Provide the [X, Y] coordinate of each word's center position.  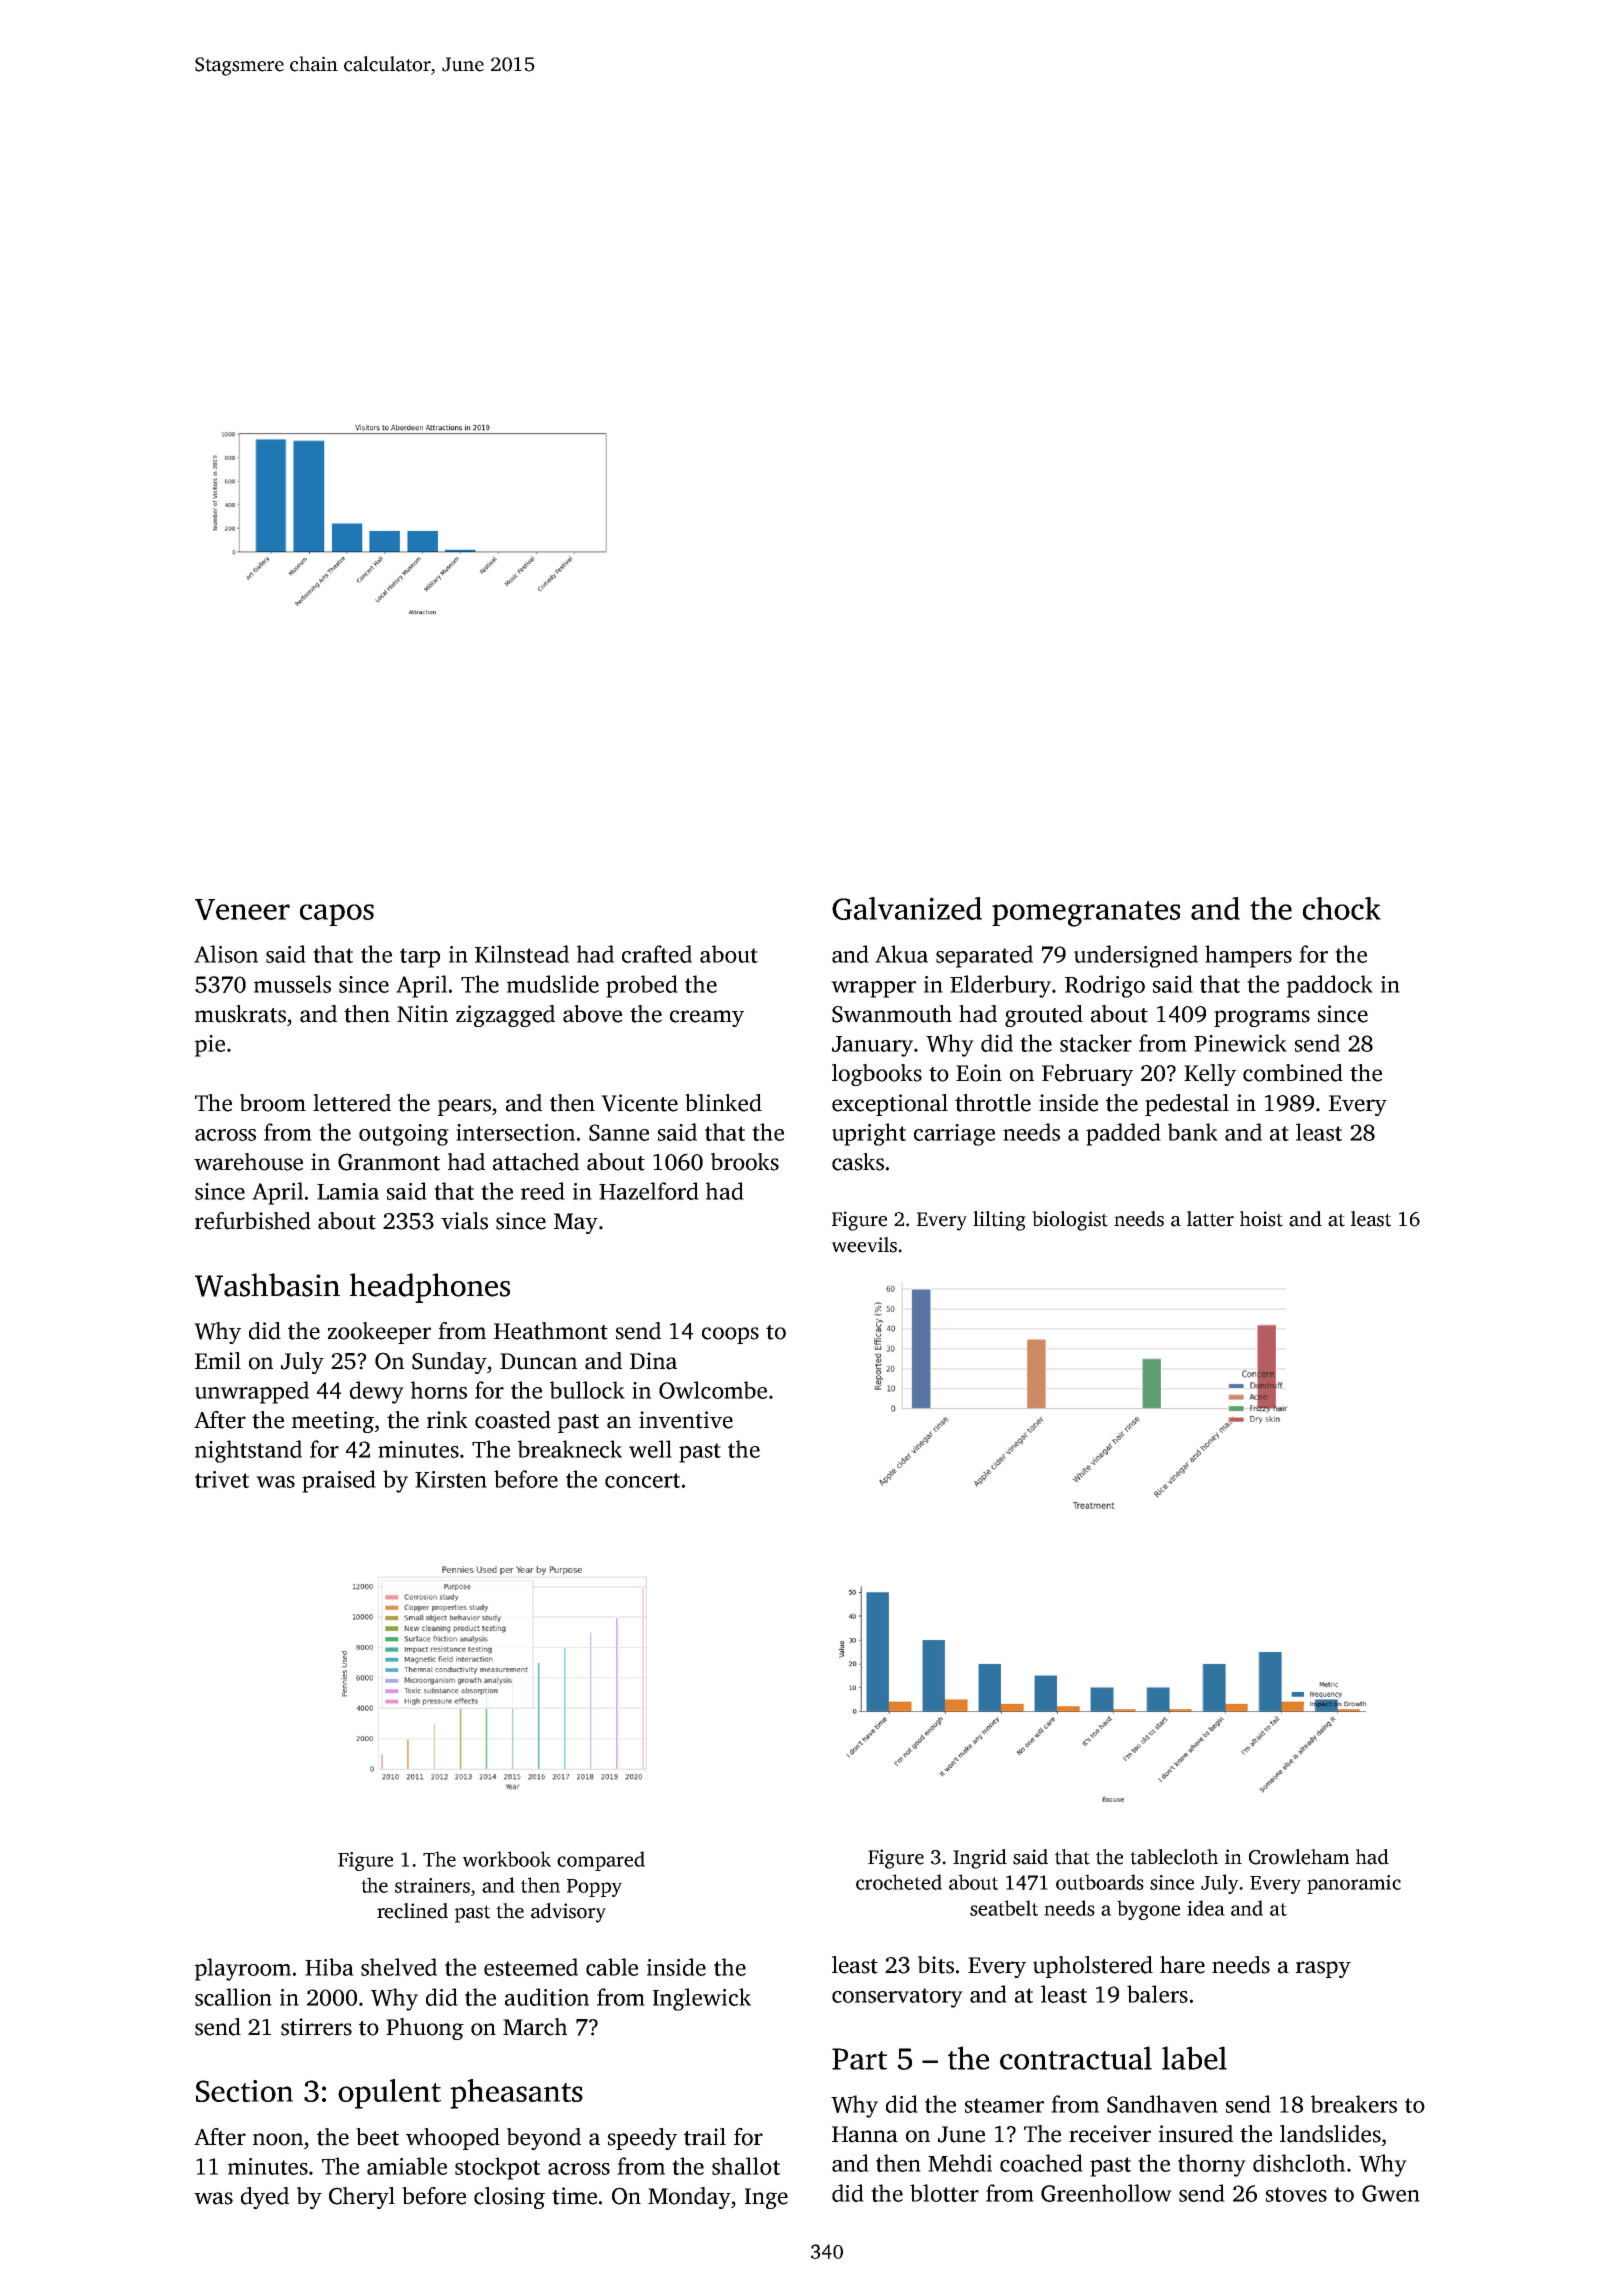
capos [337, 915]
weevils [864, 1245]
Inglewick [702, 1999]
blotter [944, 2193]
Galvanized [907, 908]
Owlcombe [713, 1390]
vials [464, 1221]
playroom [243, 1969]
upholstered [1093, 1967]
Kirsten [451, 1479]
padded [1123, 1134]
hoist [1261, 1219]
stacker [1096, 1043]
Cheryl [362, 2198]
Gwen [1391, 2193]
